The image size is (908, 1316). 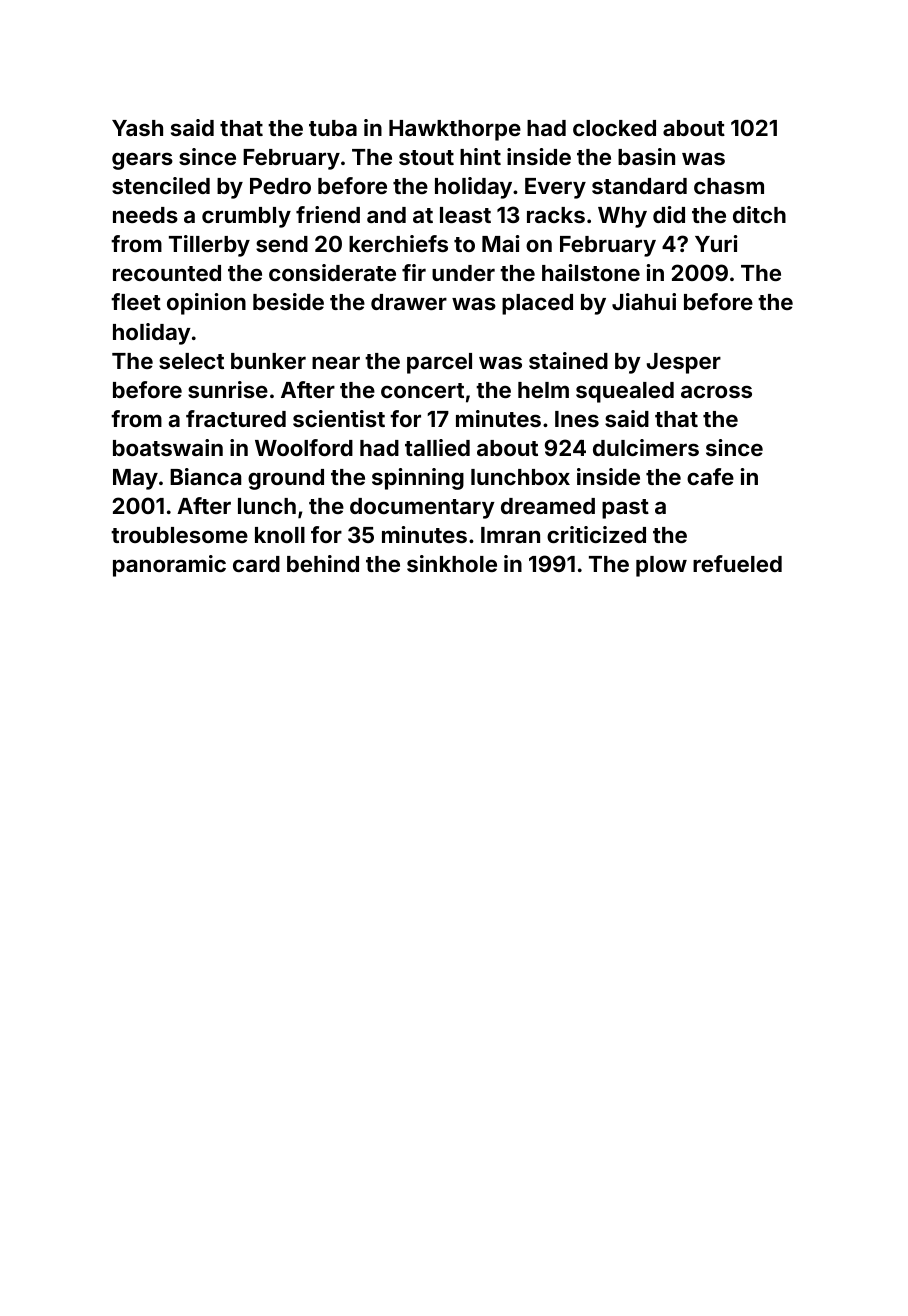 What do you see at coordinates (142, 161) in the screenshot?
I see `gears` at bounding box center [142, 161].
